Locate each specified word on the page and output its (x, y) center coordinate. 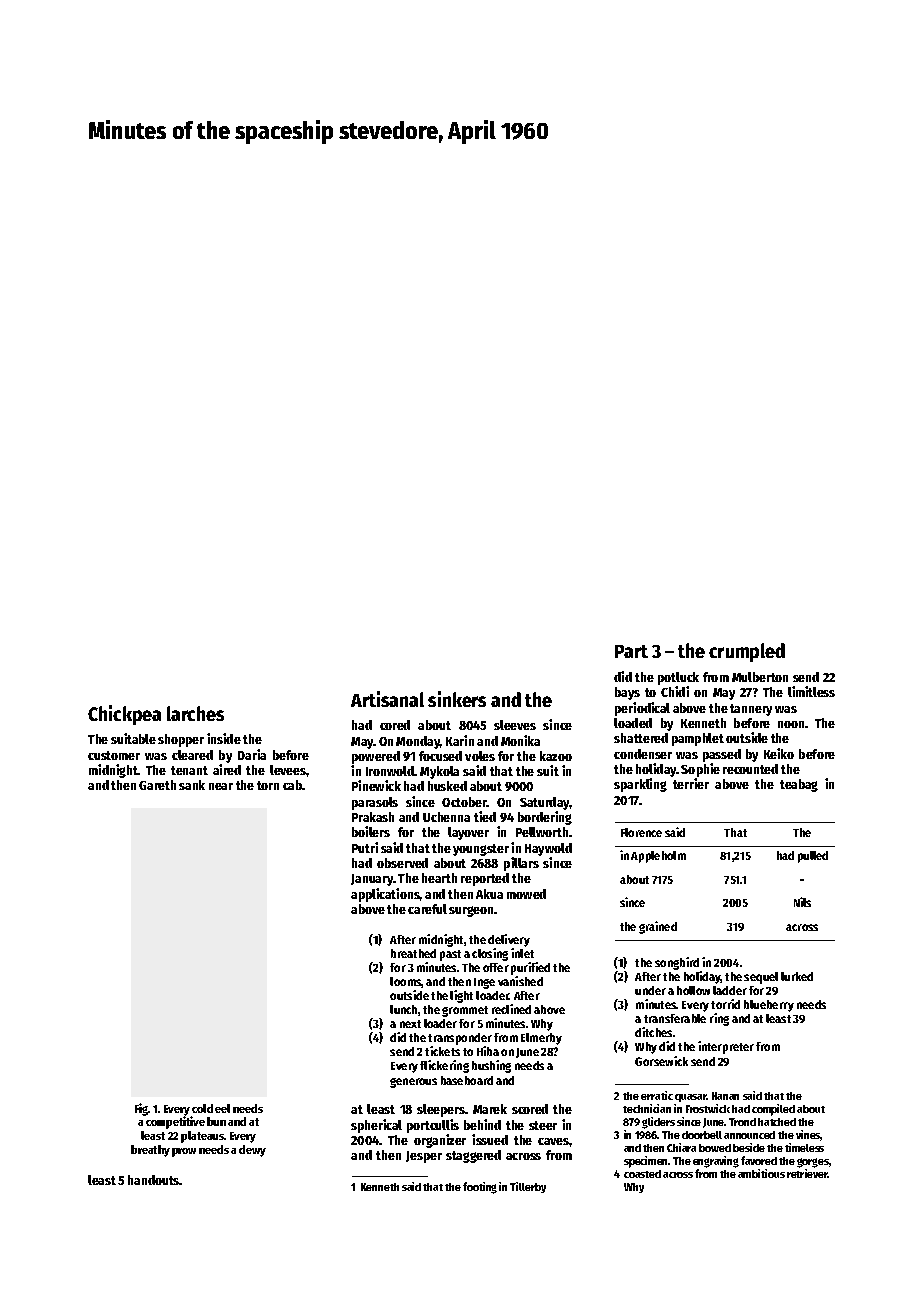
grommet (465, 1011)
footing (480, 1188)
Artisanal (387, 699)
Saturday (545, 803)
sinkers (457, 699)
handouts (154, 1180)
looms (406, 982)
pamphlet (698, 739)
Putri (365, 847)
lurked (797, 976)
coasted (642, 1174)
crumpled (747, 652)
